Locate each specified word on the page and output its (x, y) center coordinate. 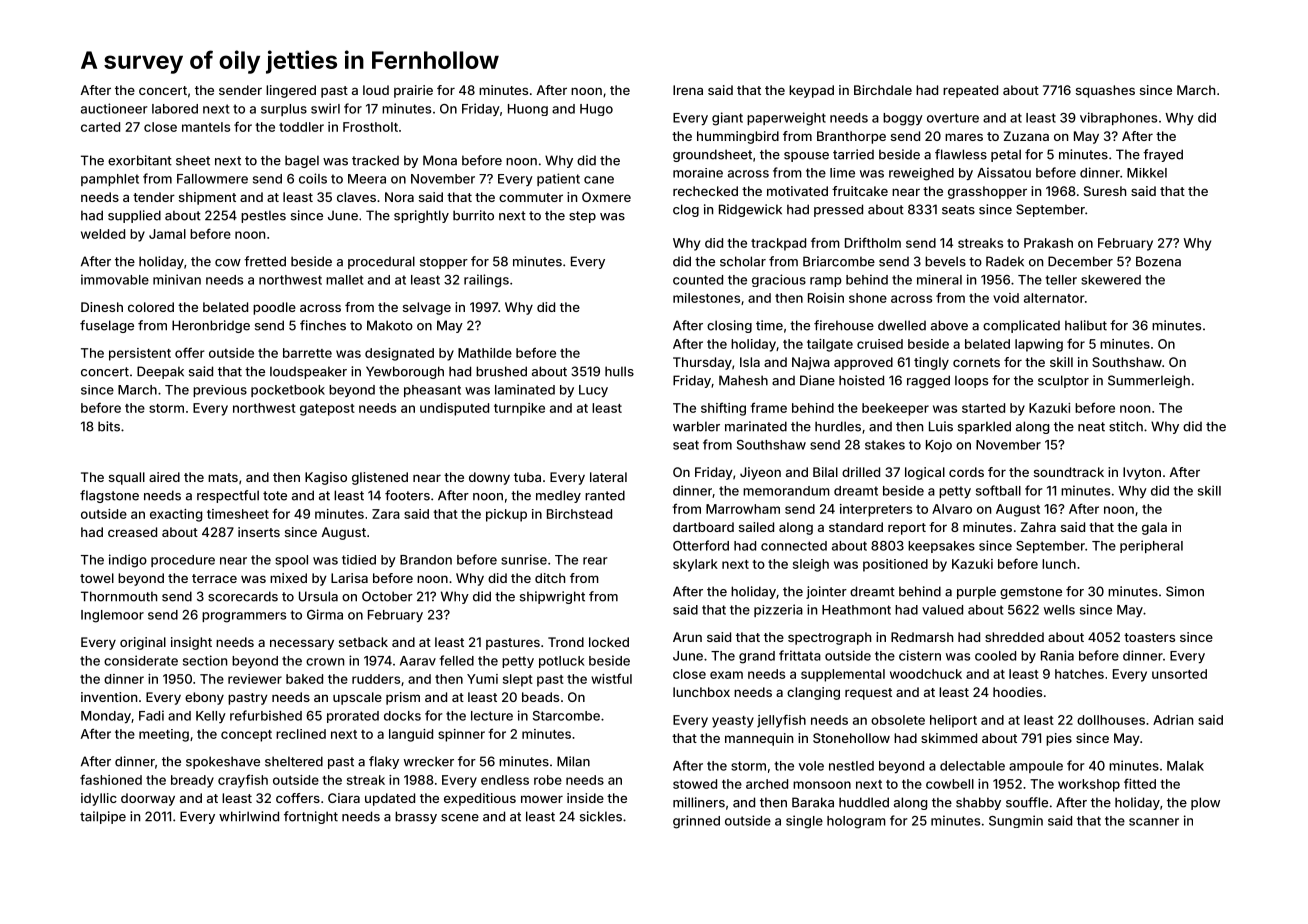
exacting (176, 515)
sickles (601, 816)
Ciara (344, 798)
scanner (1154, 822)
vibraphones (1118, 118)
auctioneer (114, 108)
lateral (608, 477)
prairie (413, 91)
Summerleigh (1149, 381)
